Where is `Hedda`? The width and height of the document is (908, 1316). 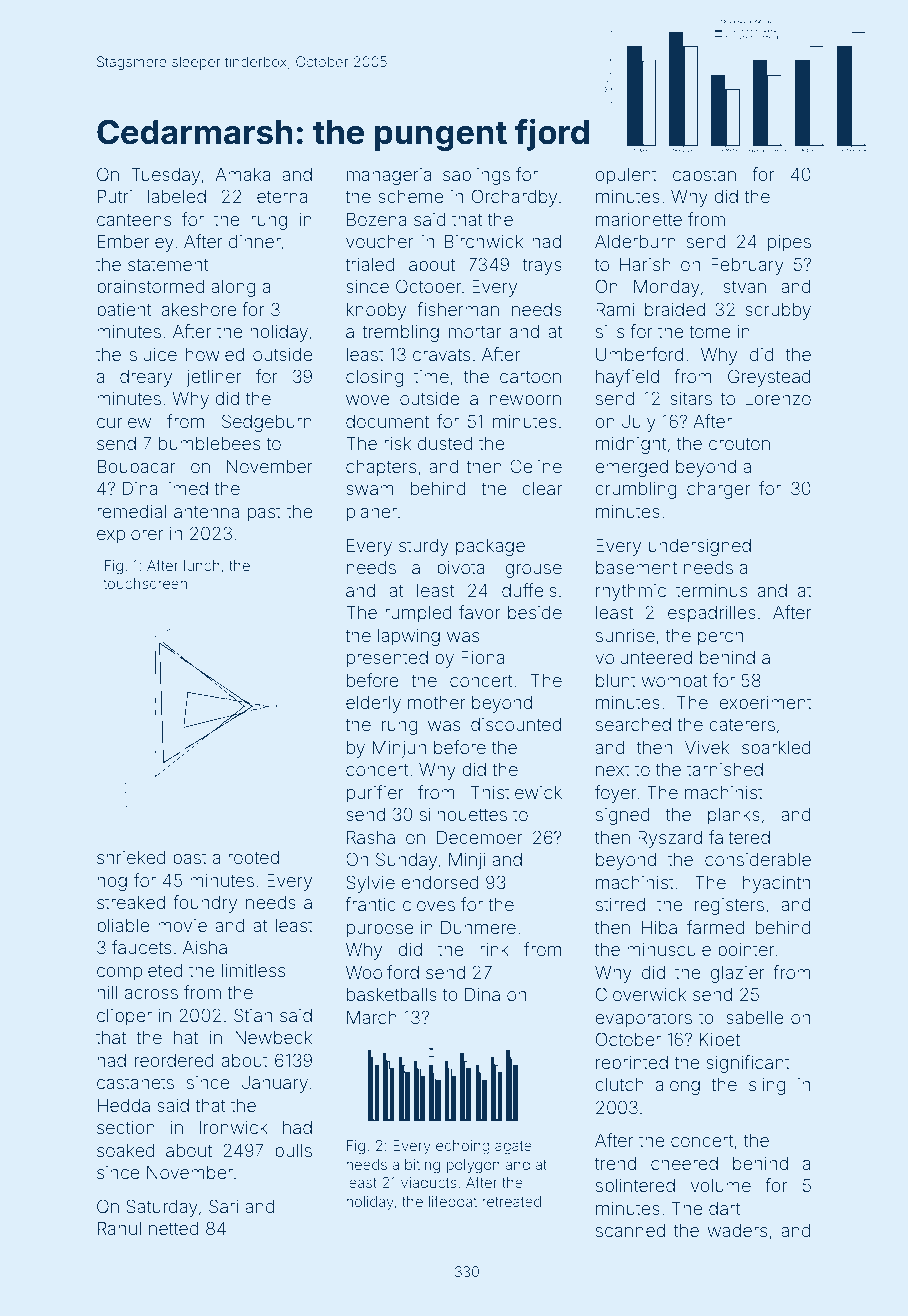
Hedda is located at coordinates (124, 1105).
